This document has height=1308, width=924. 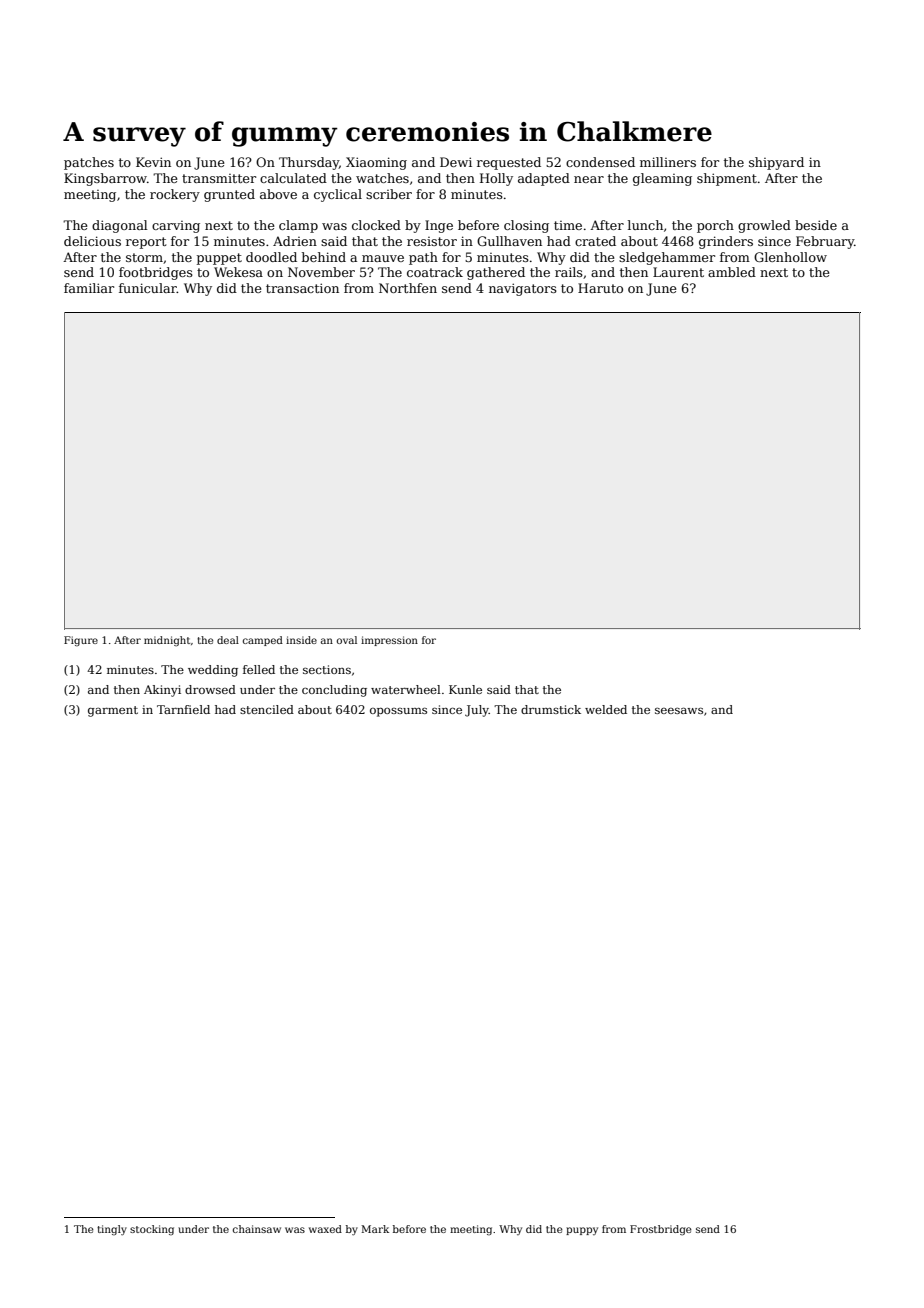 I want to click on Tarnfield, so click(x=183, y=709).
